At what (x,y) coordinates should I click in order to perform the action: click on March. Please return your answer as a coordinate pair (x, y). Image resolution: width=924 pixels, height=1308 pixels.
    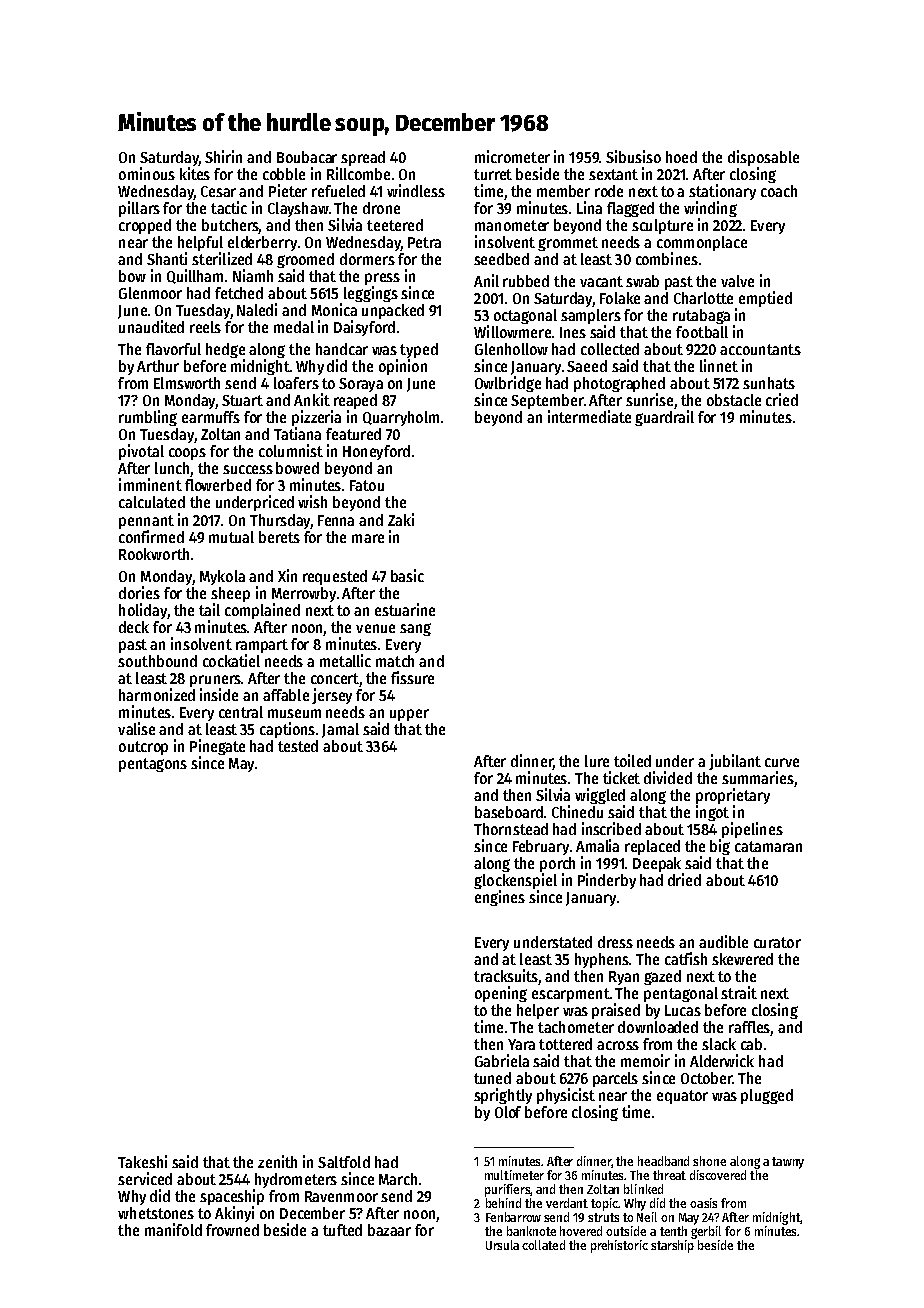
    Looking at the image, I should click on (398, 1179).
